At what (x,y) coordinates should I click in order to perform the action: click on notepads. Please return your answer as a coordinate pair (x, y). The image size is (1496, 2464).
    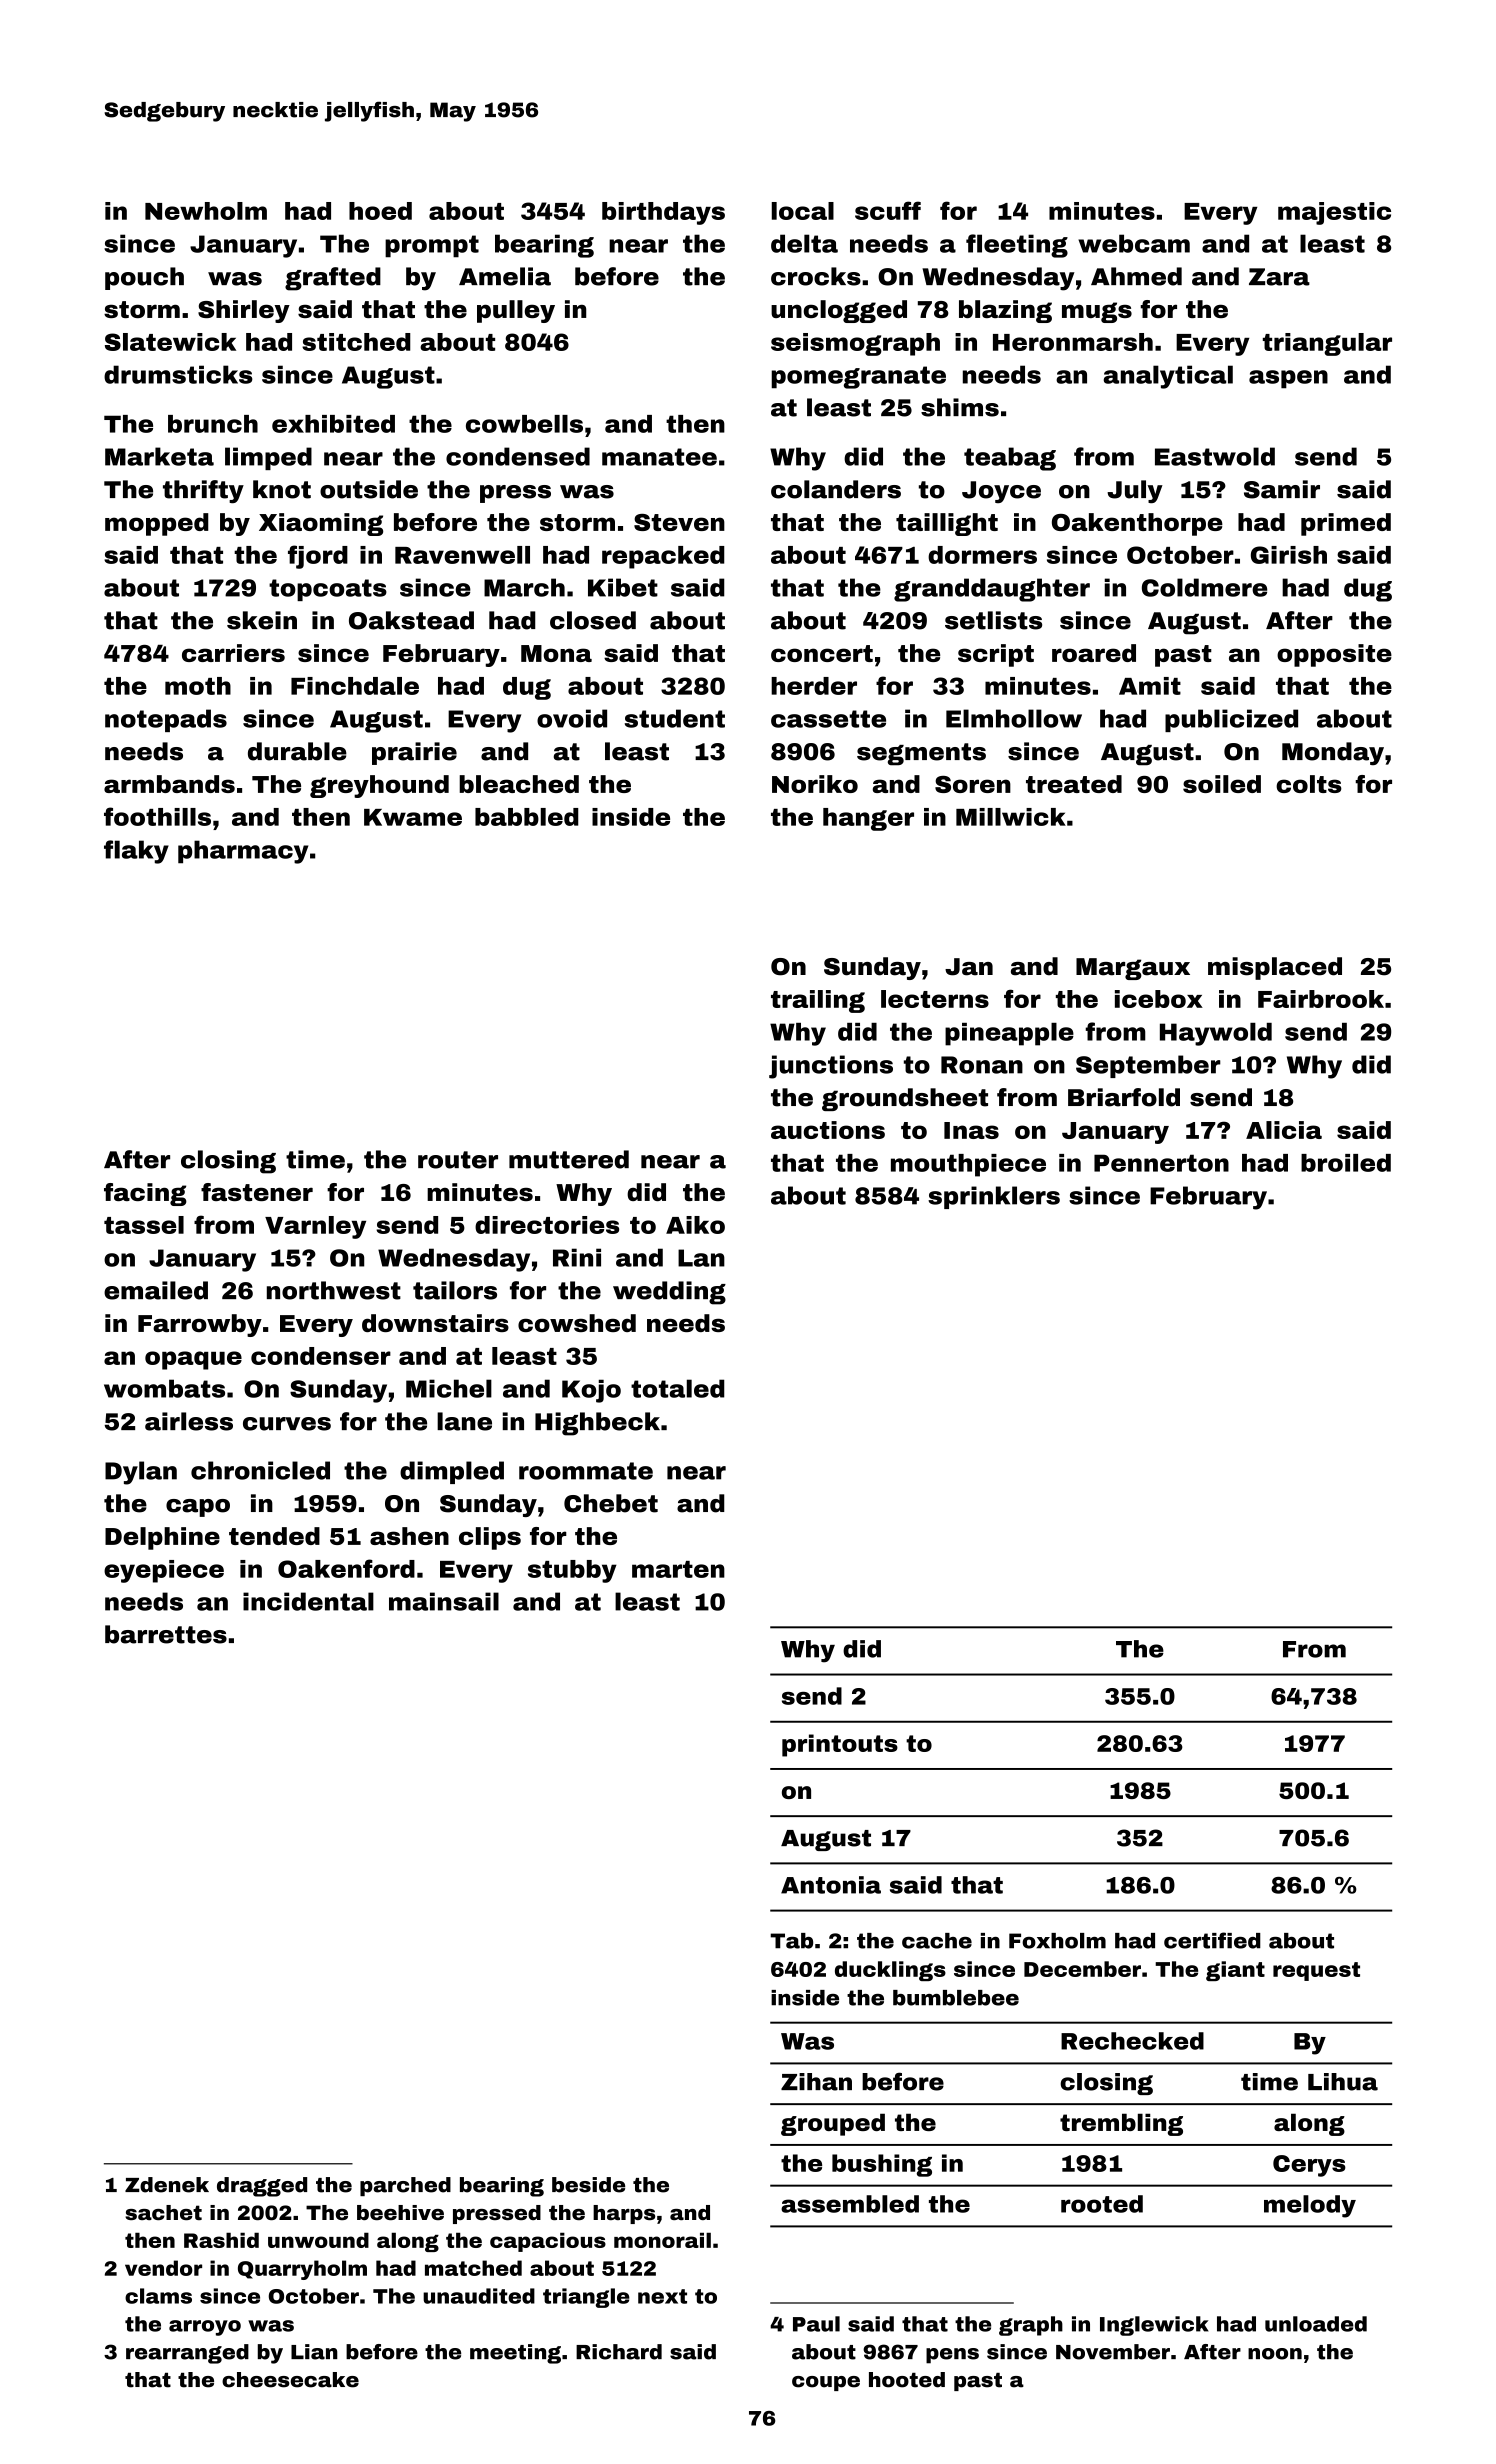
    Looking at the image, I should click on (166, 720).
